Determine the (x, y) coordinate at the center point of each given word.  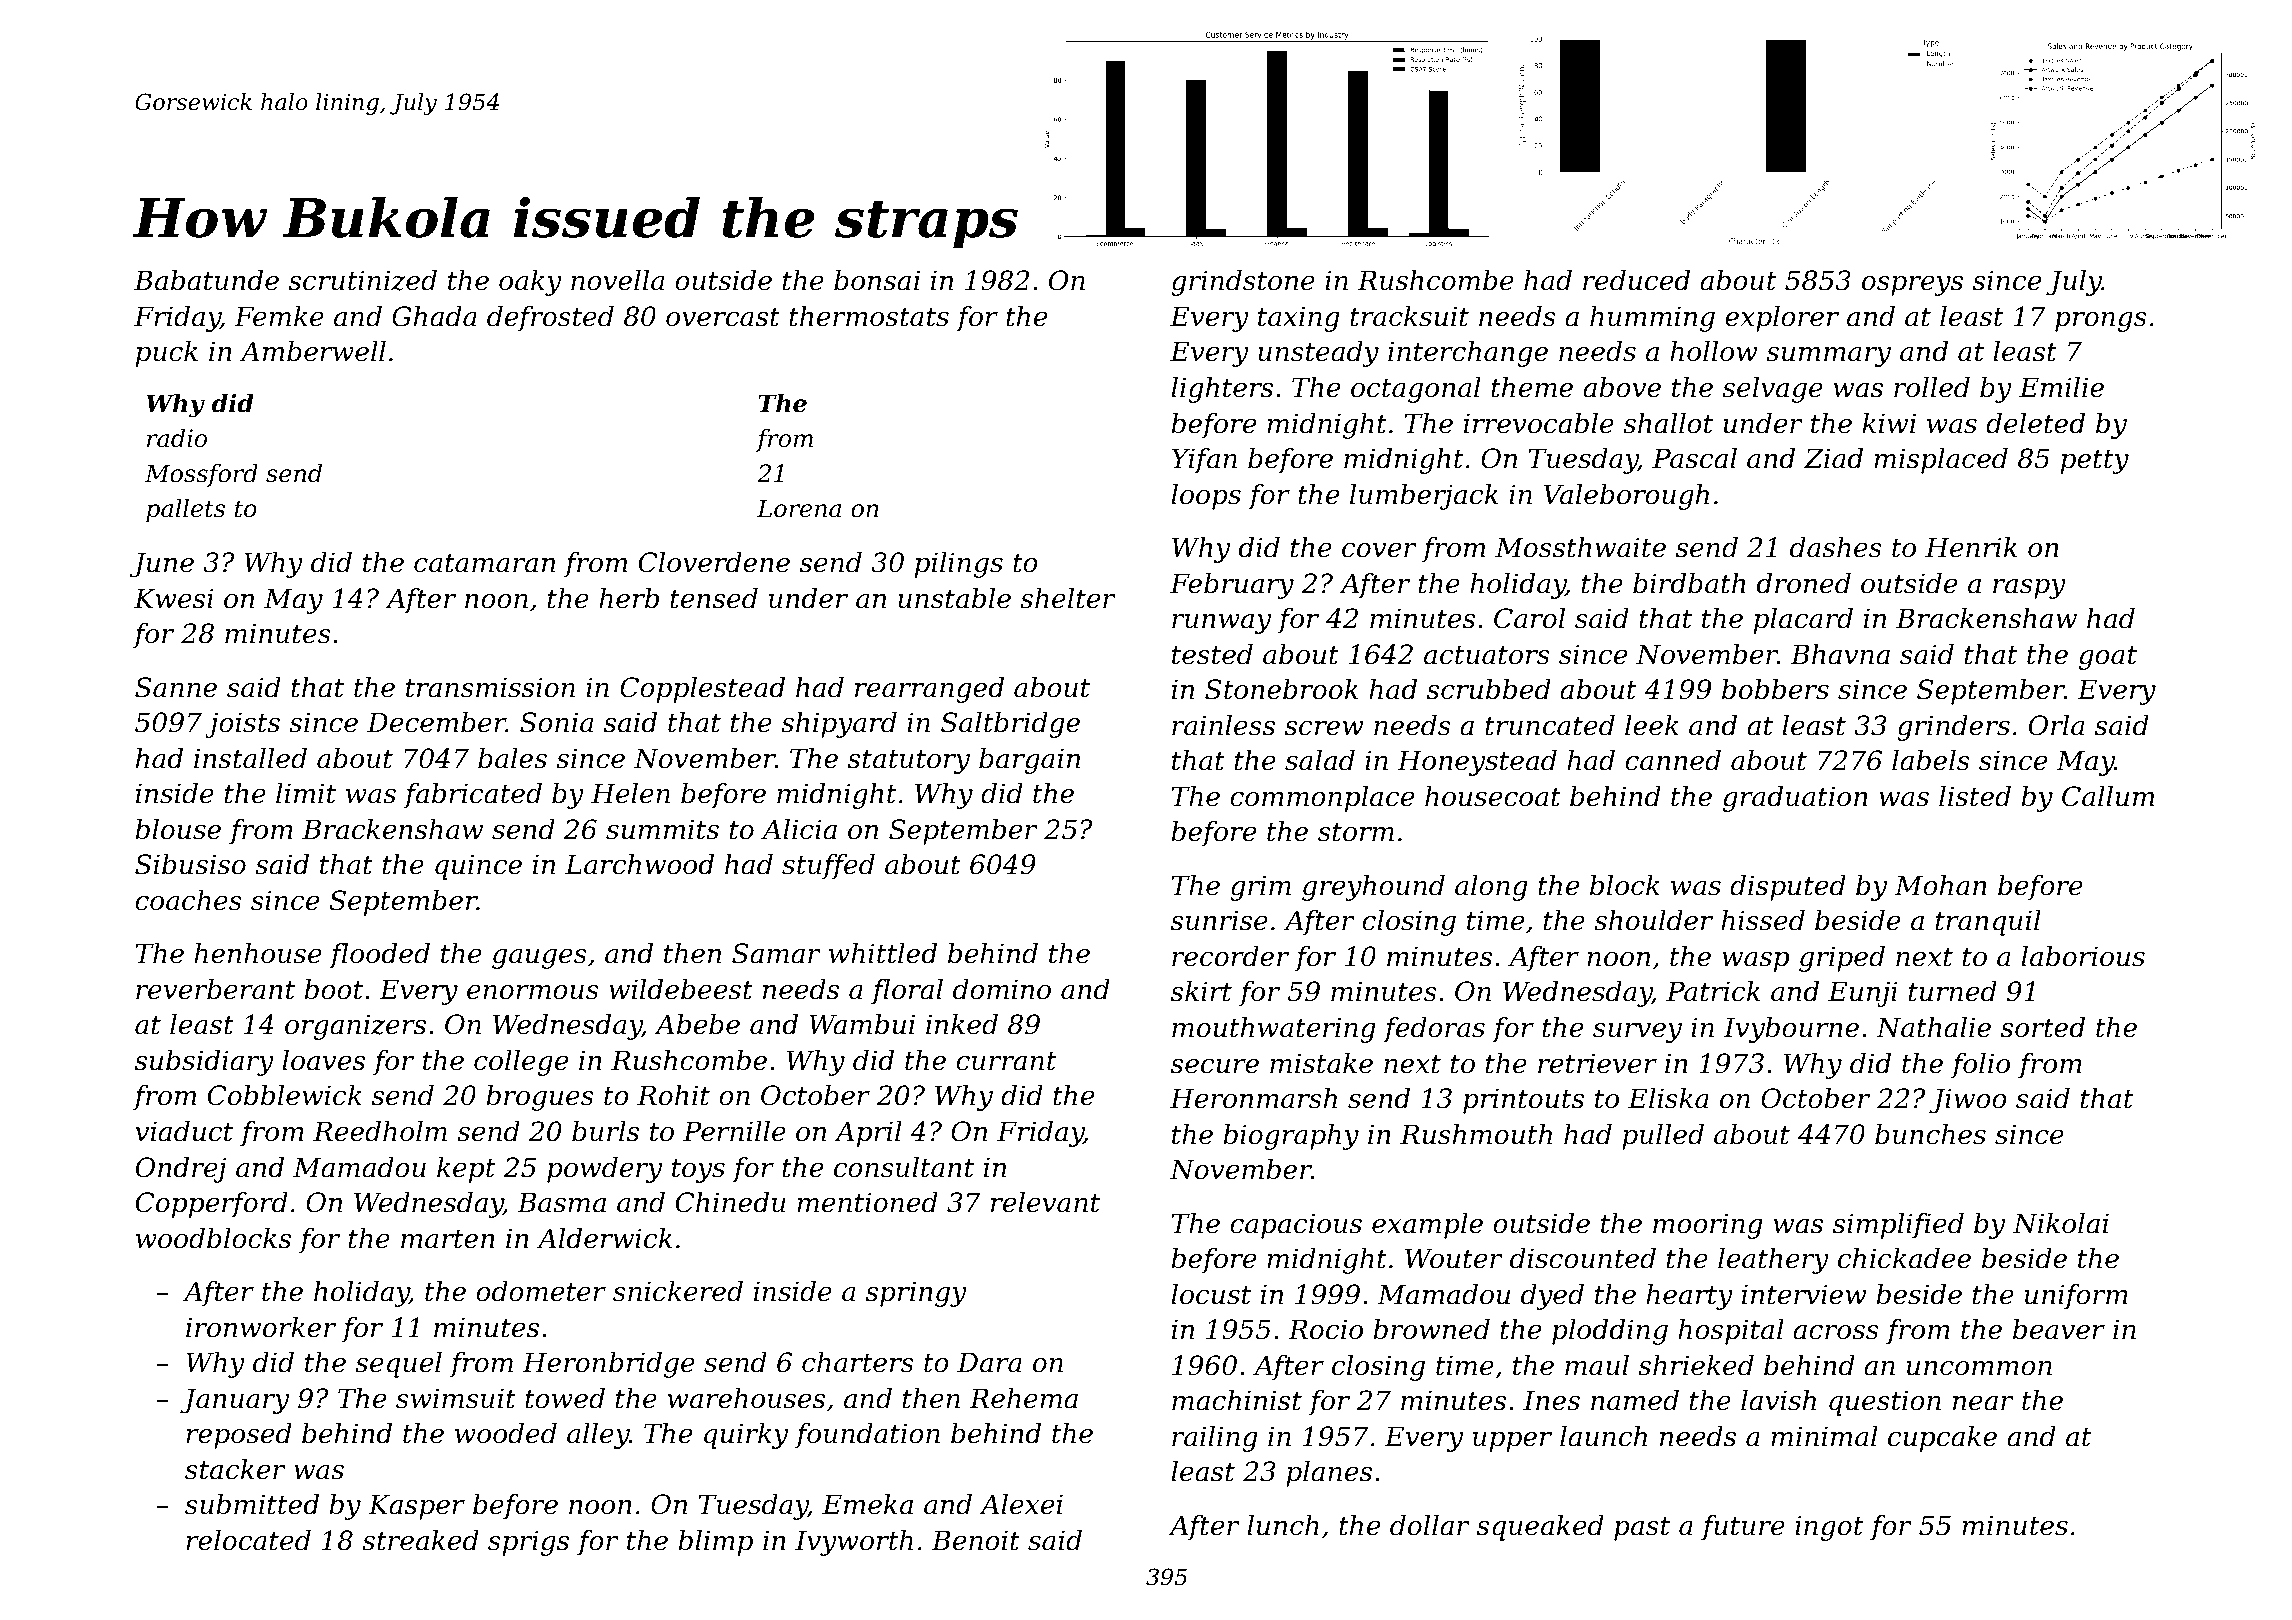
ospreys (1912, 286)
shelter (1068, 598)
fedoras (1434, 1030)
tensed (714, 598)
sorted (2043, 1027)
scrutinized (363, 280)
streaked (420, 1540)
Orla (2056, 725)
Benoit (976, 1540)
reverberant (215, 989)
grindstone (1243, 283)
